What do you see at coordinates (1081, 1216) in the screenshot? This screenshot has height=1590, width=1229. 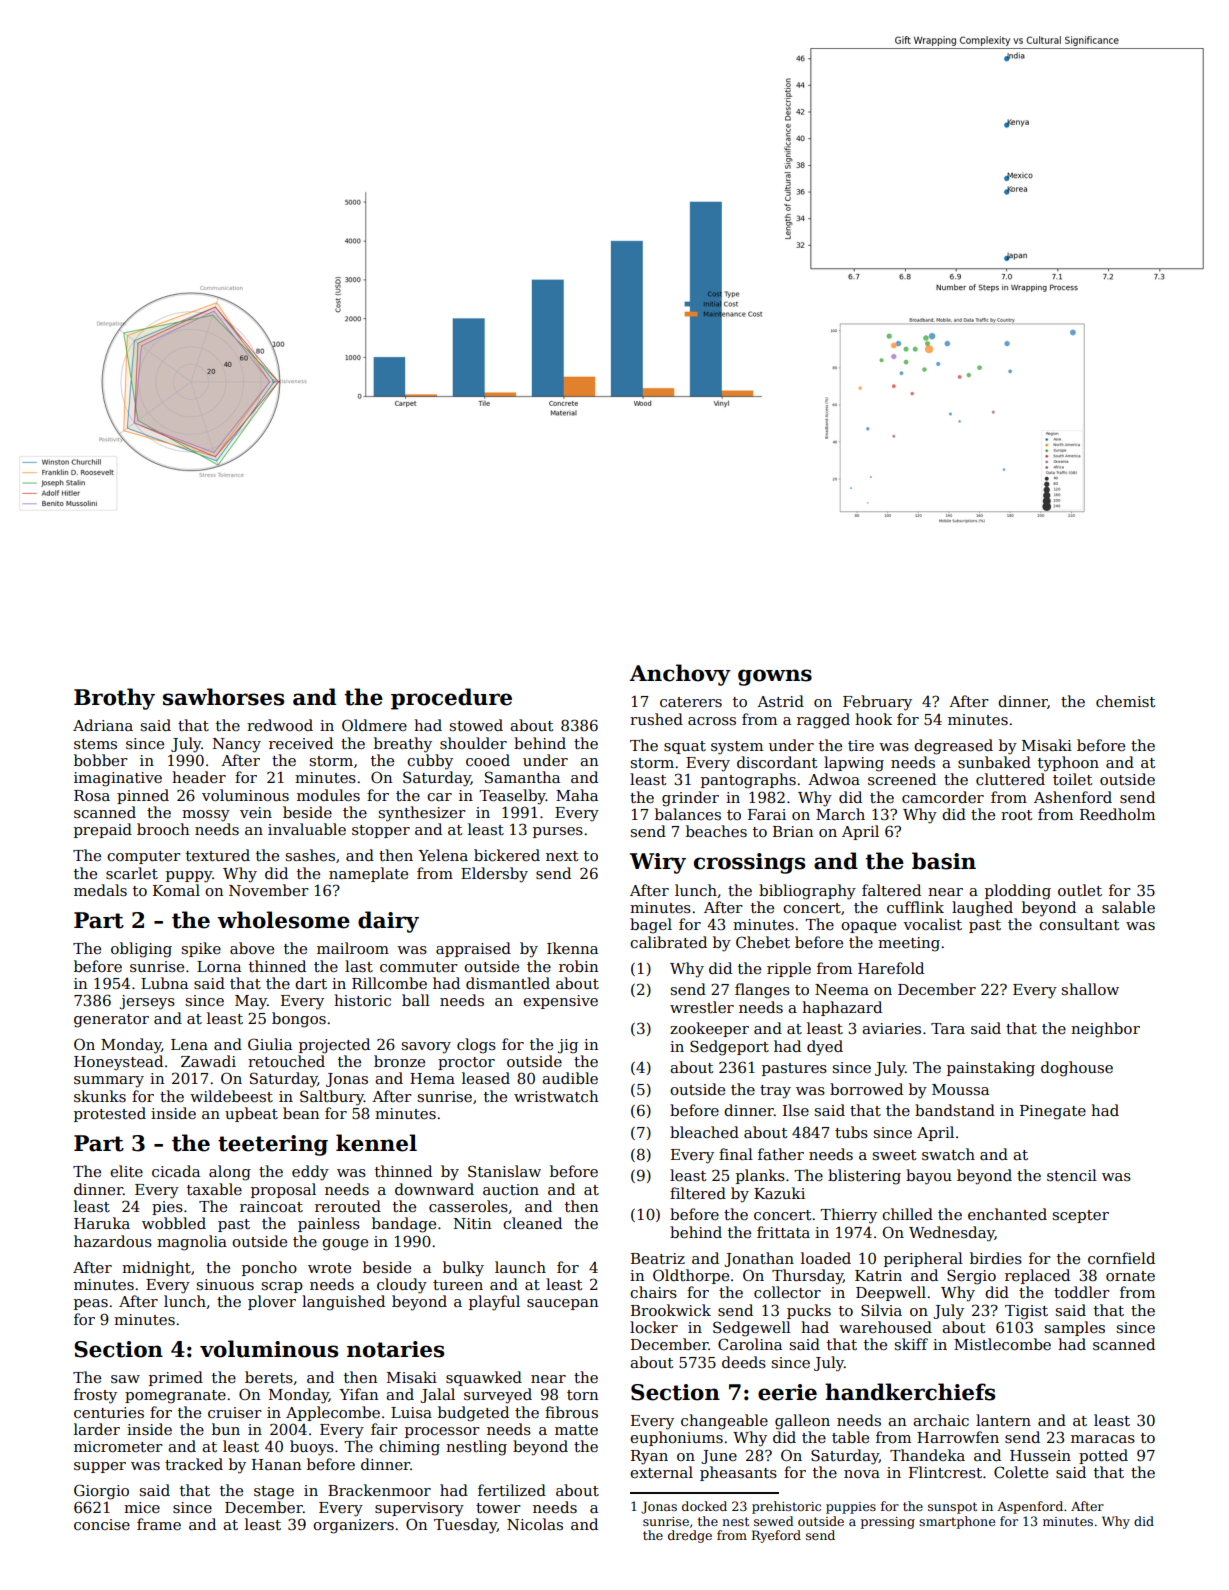 I see `scepter` at bounding box center [1081, 1216].
